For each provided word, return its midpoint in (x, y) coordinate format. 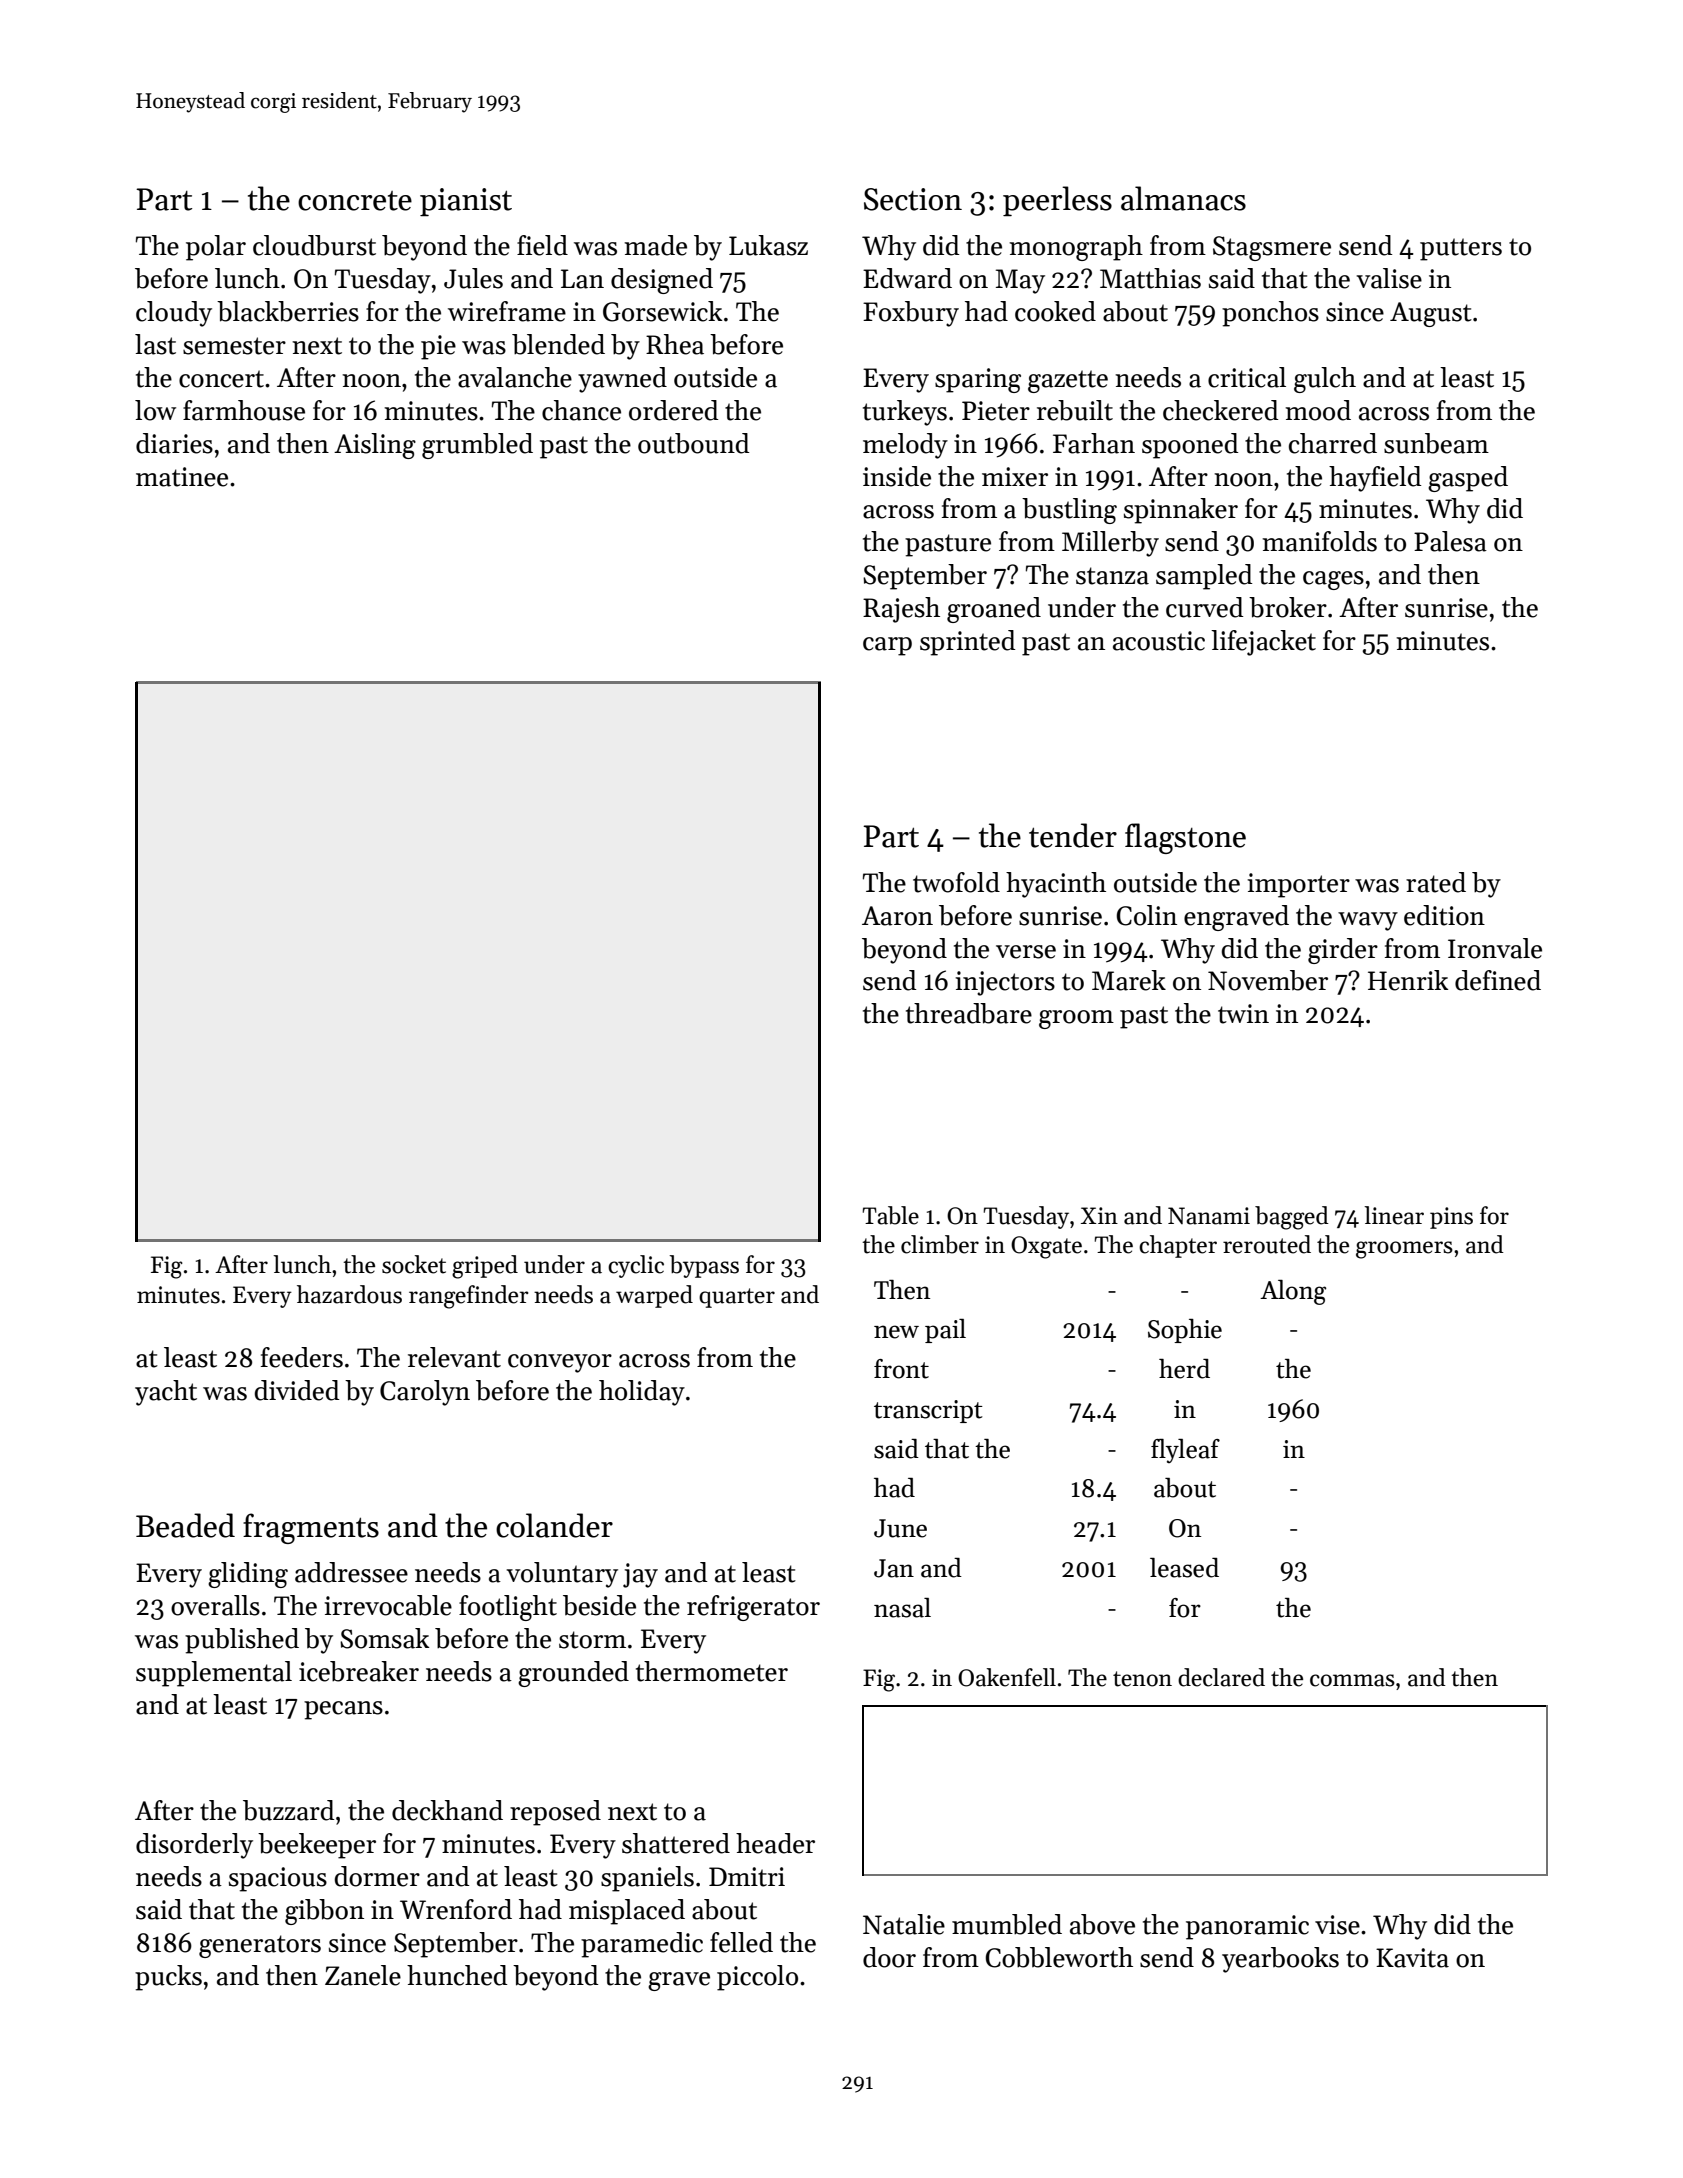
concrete (355, 201)
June (900, 1528)
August (1431, 314)
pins (1451, 1218)
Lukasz (768, 245)
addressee (351, 1572)
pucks (168, 1978)
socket (414, 1264)
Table (890, 1215)
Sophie (1185, 1331)
